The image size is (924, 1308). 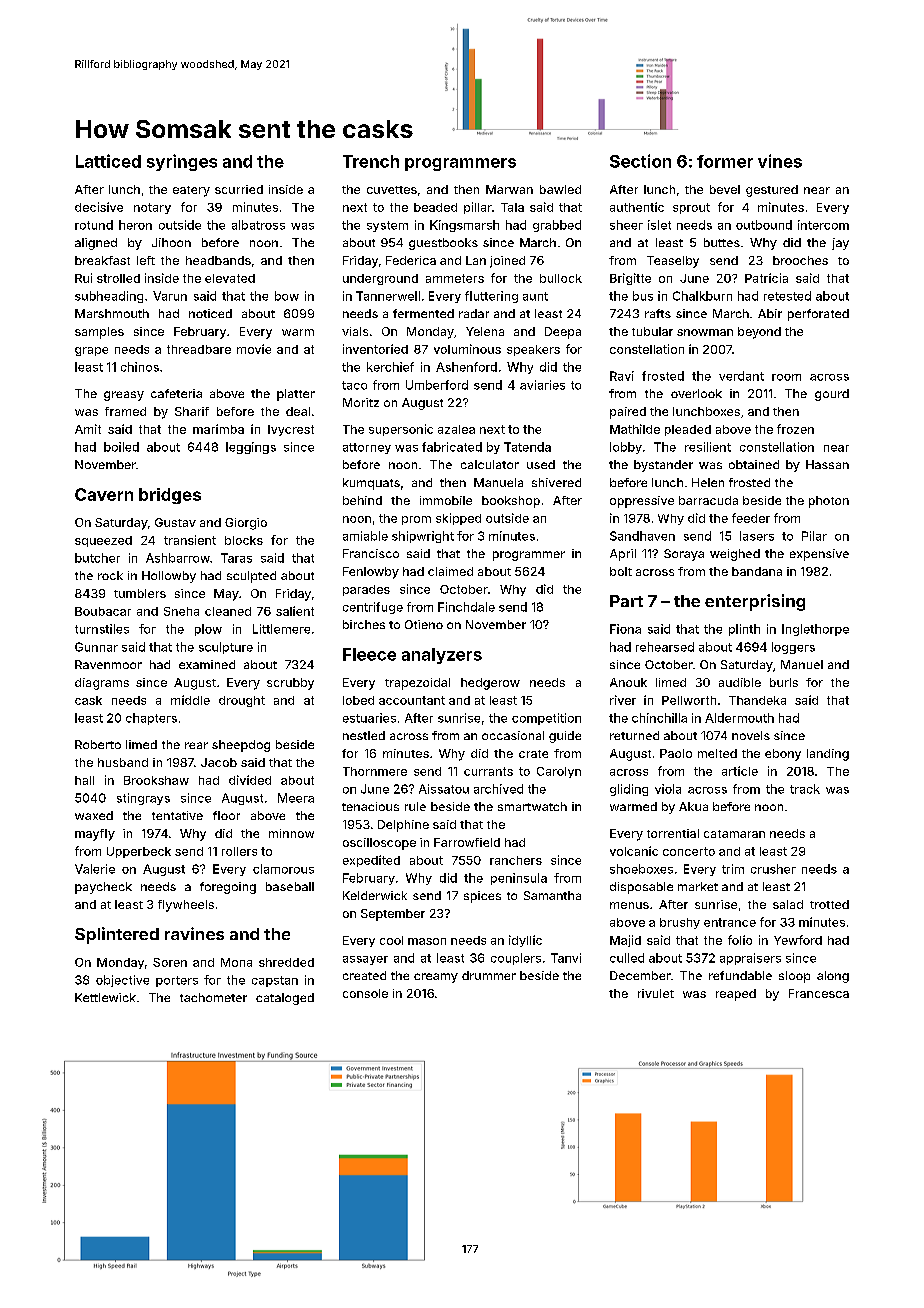 What do you see at coordinates (491, 297) in the page?
I see `fluttering` at bounding box center [491, 297].
